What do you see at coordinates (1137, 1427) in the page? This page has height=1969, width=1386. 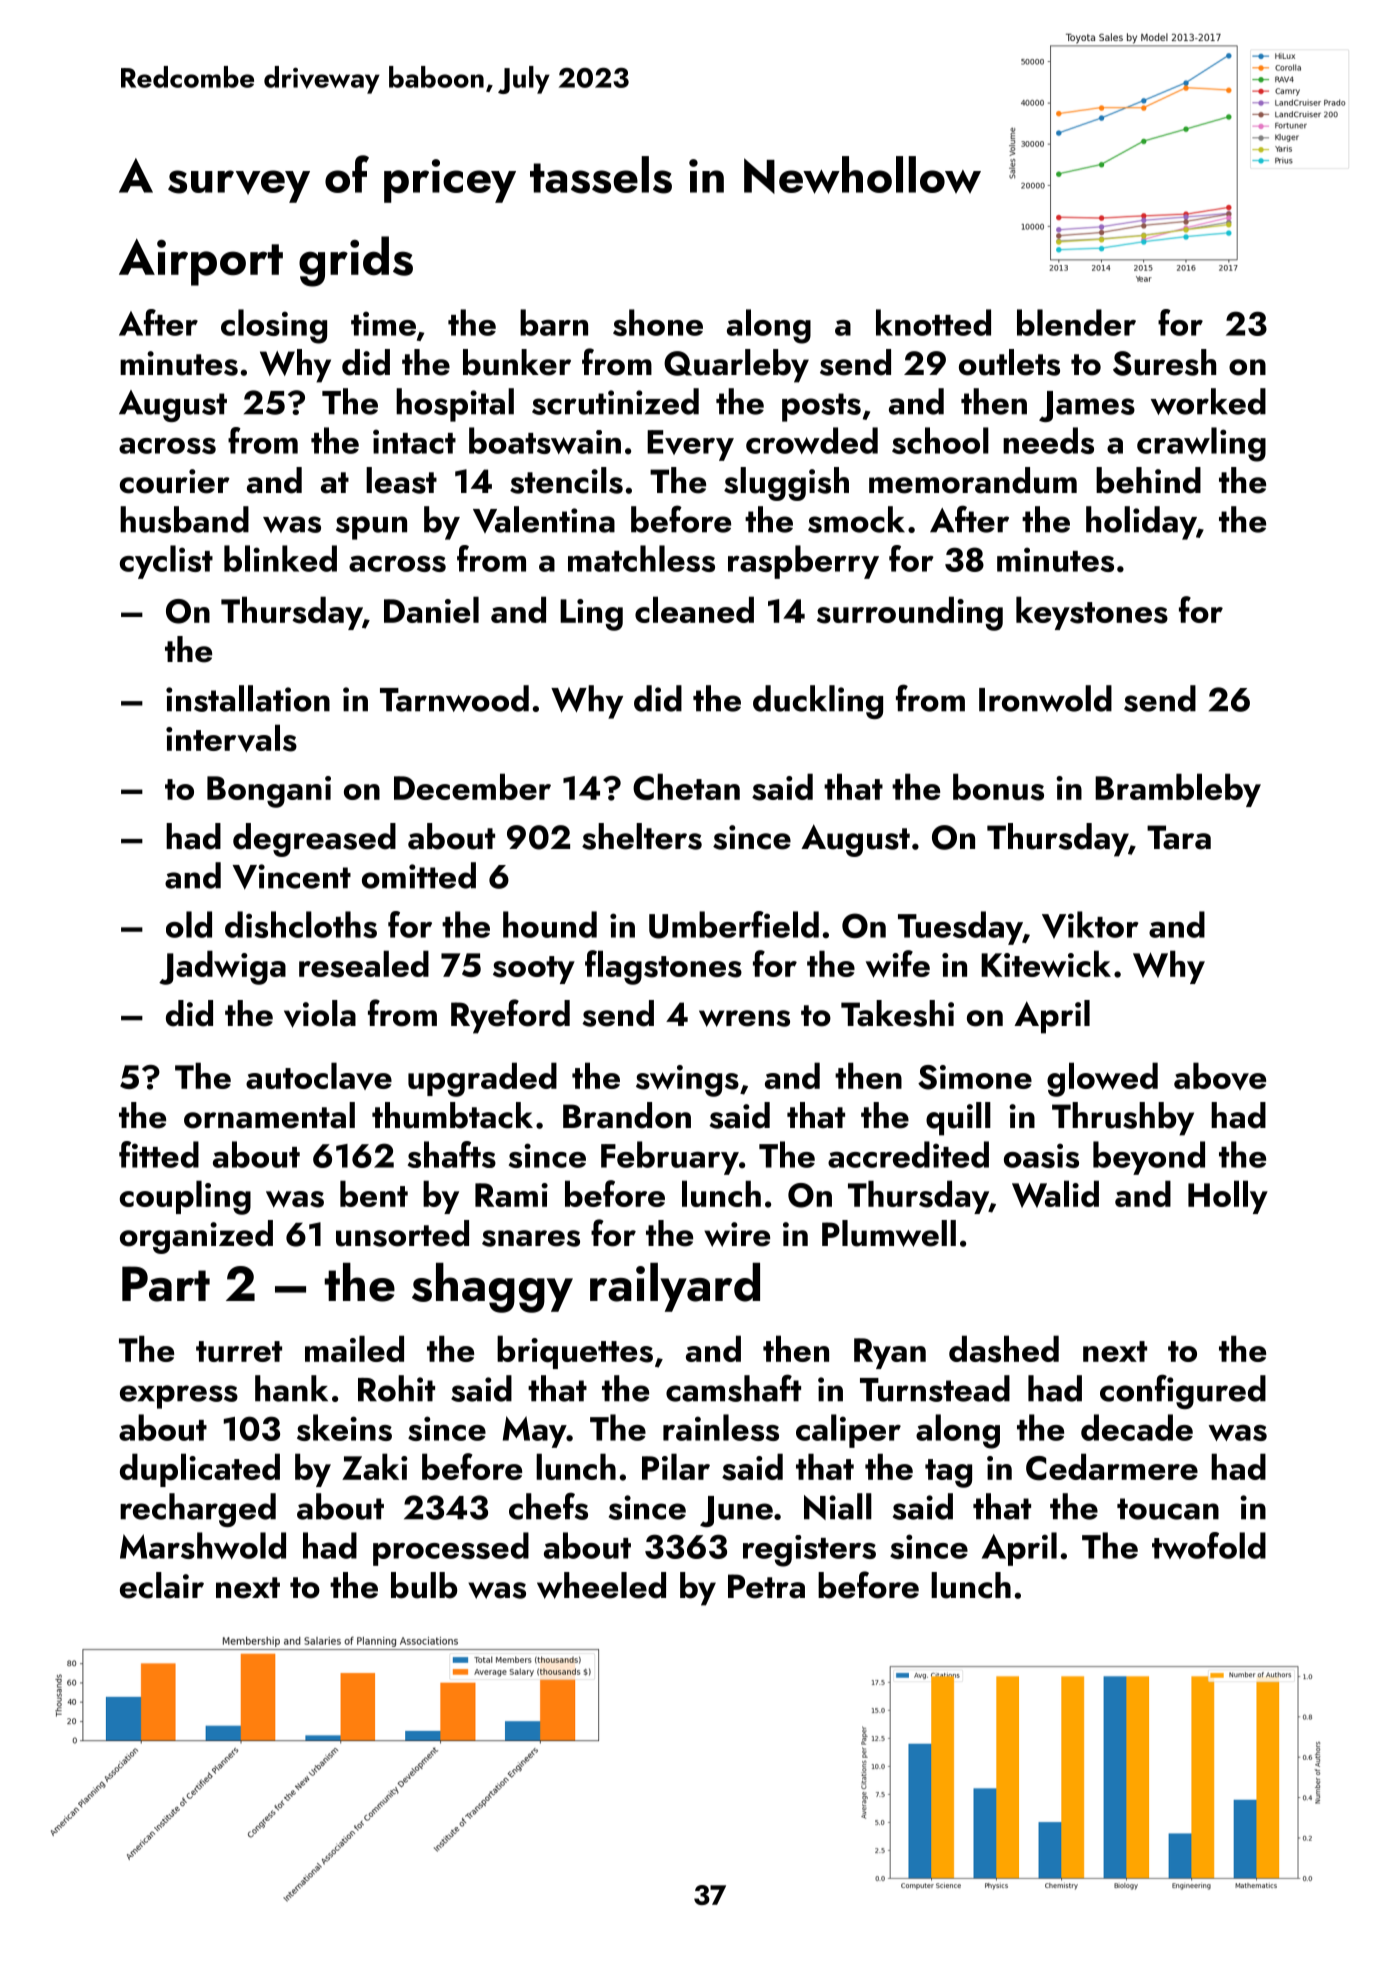 I see `decade` at bounding box center [1137, 1427].
